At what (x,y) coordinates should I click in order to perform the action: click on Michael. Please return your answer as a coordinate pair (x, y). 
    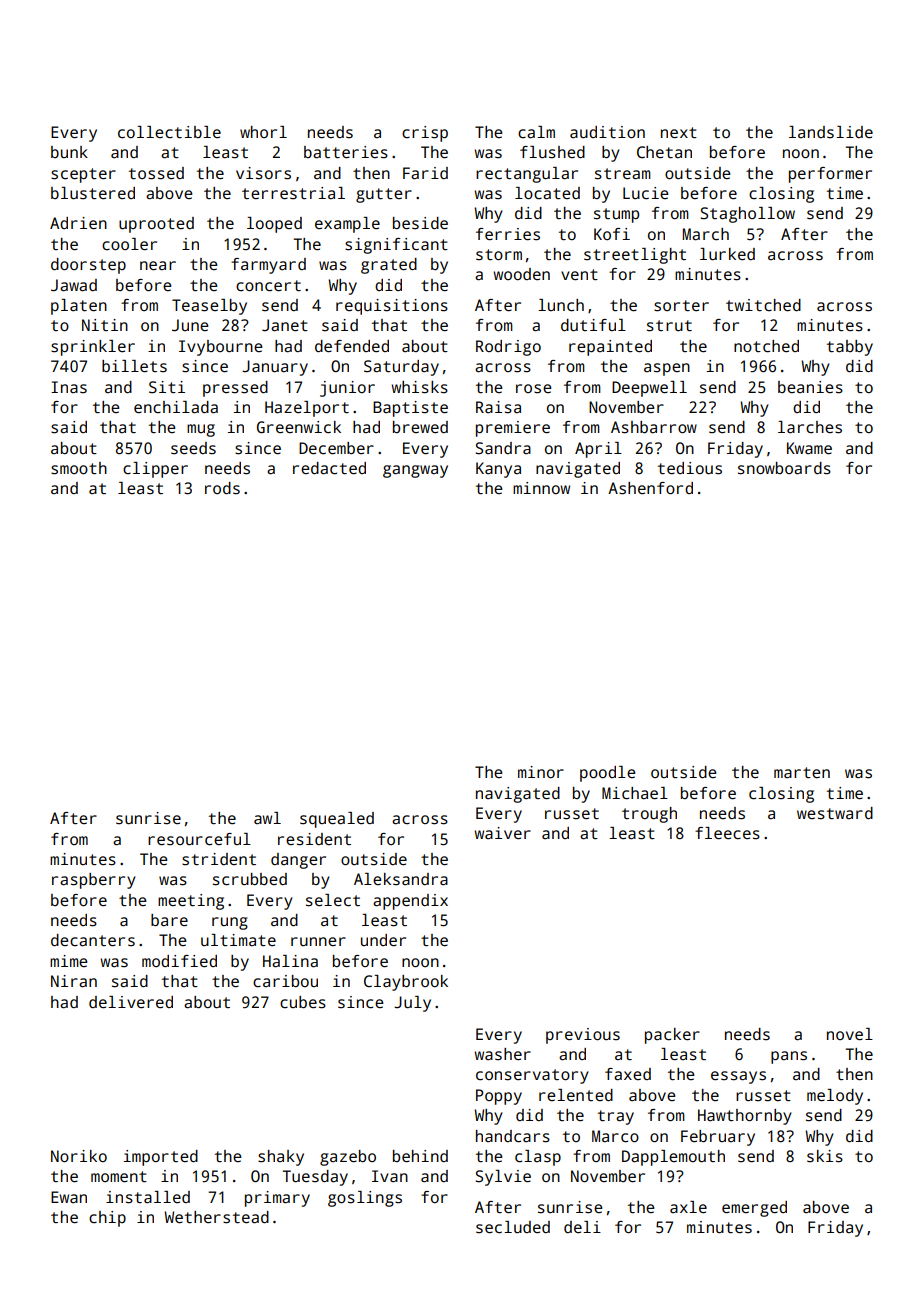
    Looking at the image, I should click on (635, 793).
